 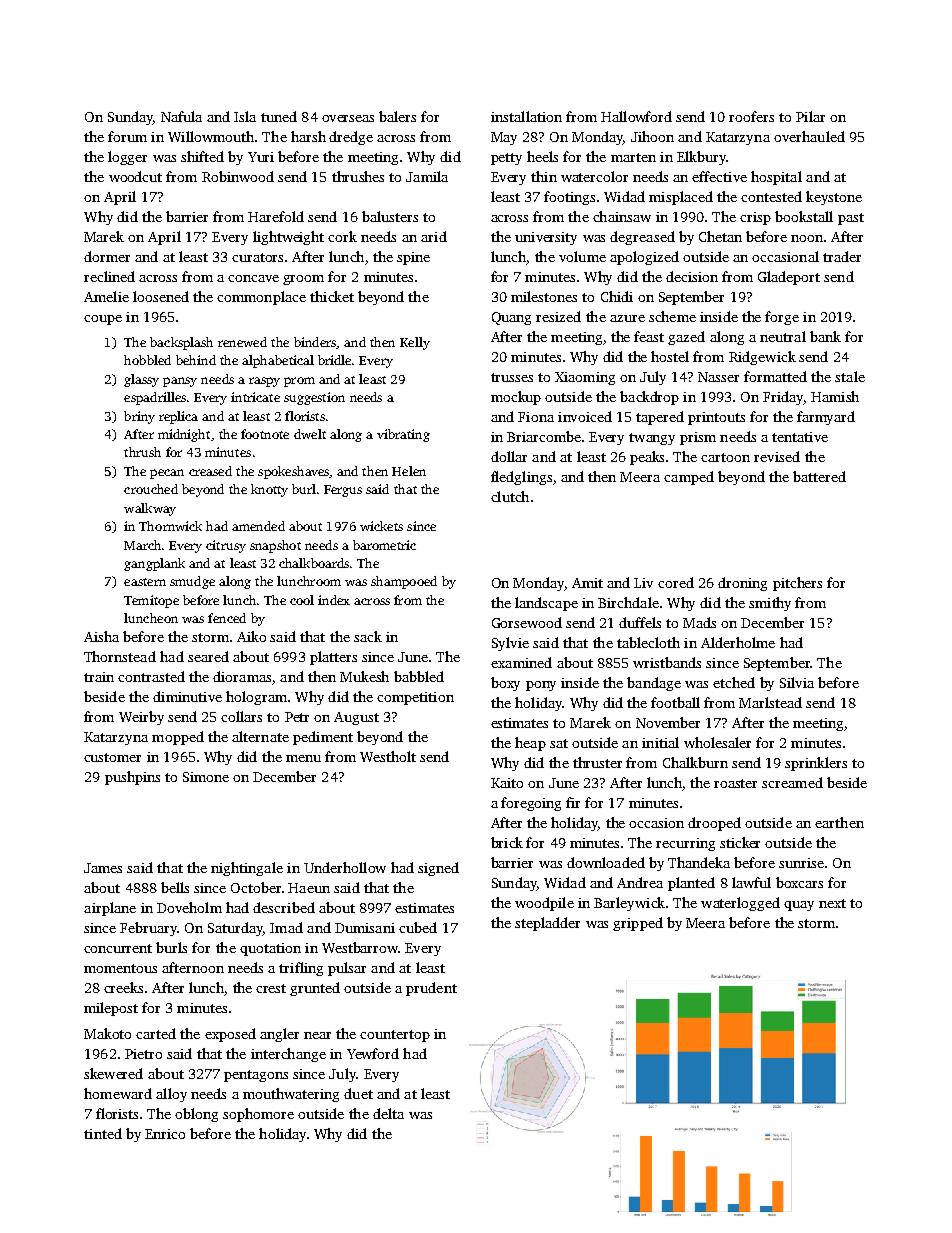 What do you see at coordinates (388, 1113) in the screenshot?
I see `delta` at bounding box center [388, 1113].
